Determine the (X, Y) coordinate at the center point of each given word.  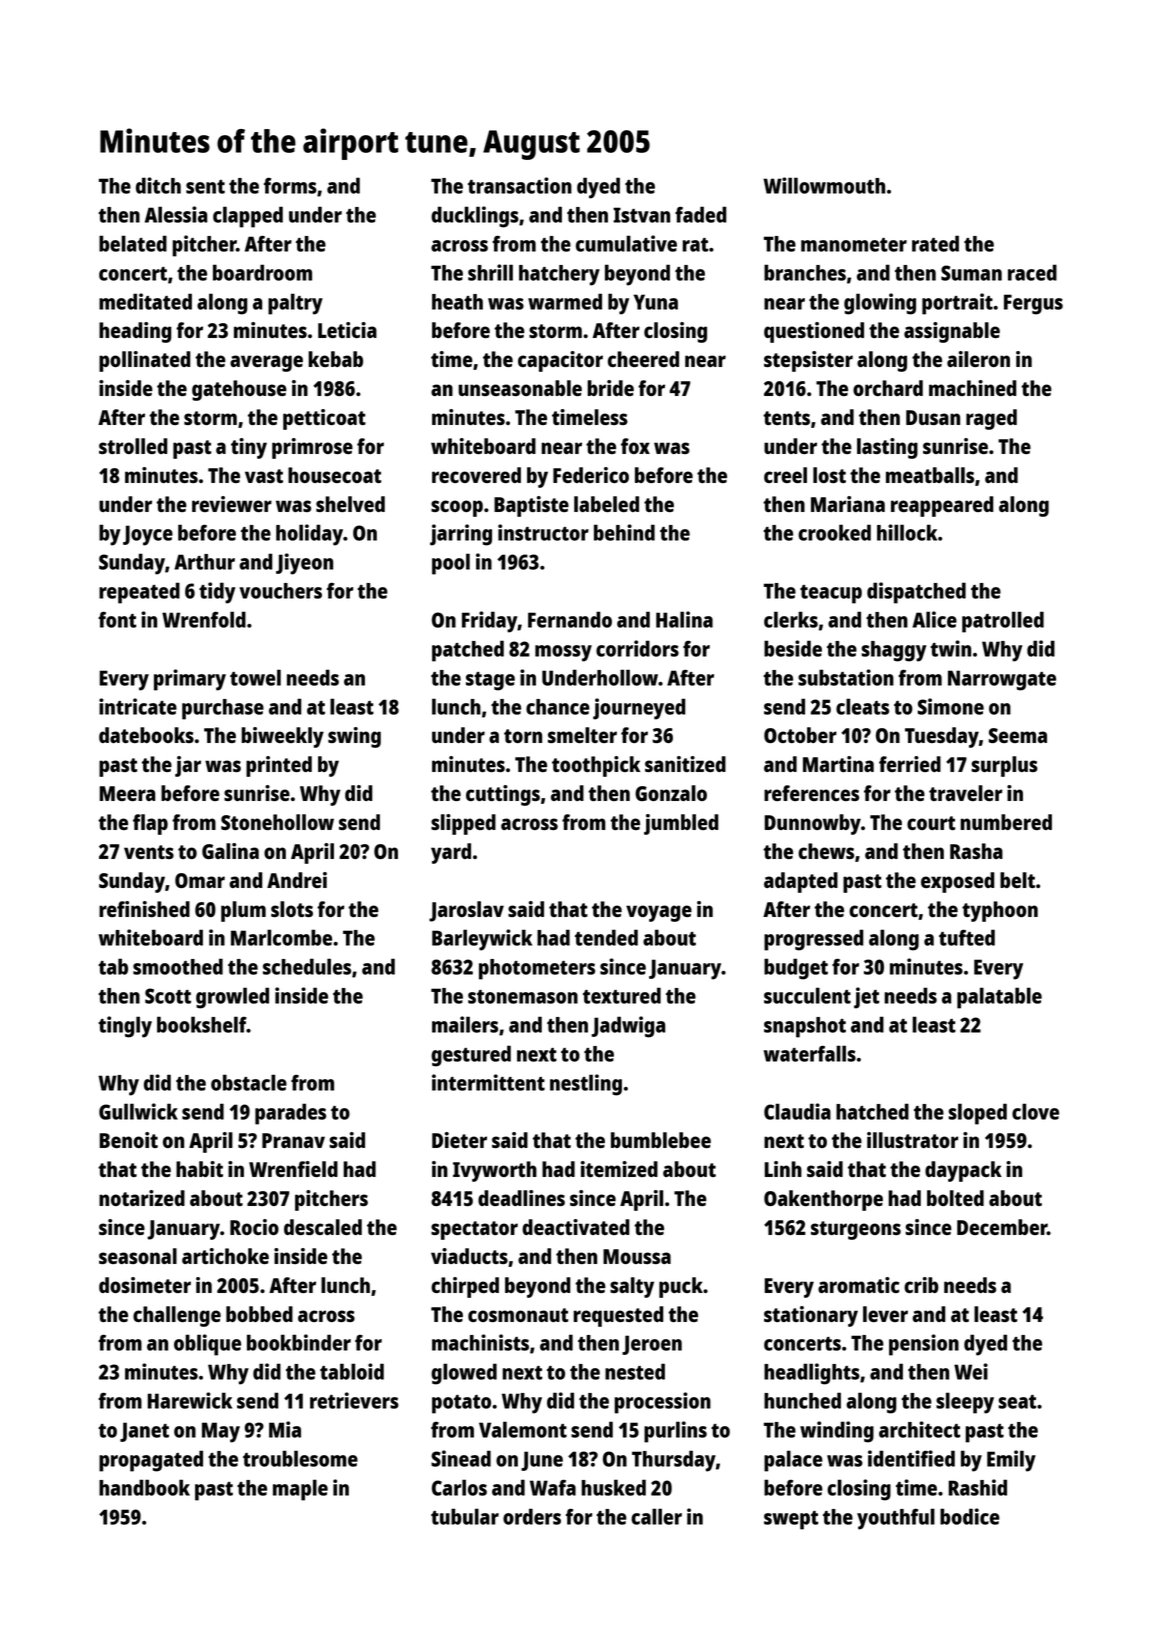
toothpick (596, 766)
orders (532, 1516)
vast (264, 476)
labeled (606, 504)
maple (300, 1490)
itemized (619, 1169)
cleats (862, 706)
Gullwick (138, 1111)
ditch (158, 185)
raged (991, 419)
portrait (957, 304)
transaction (520, 185)
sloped (977, 1114)
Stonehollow (277, 822)
